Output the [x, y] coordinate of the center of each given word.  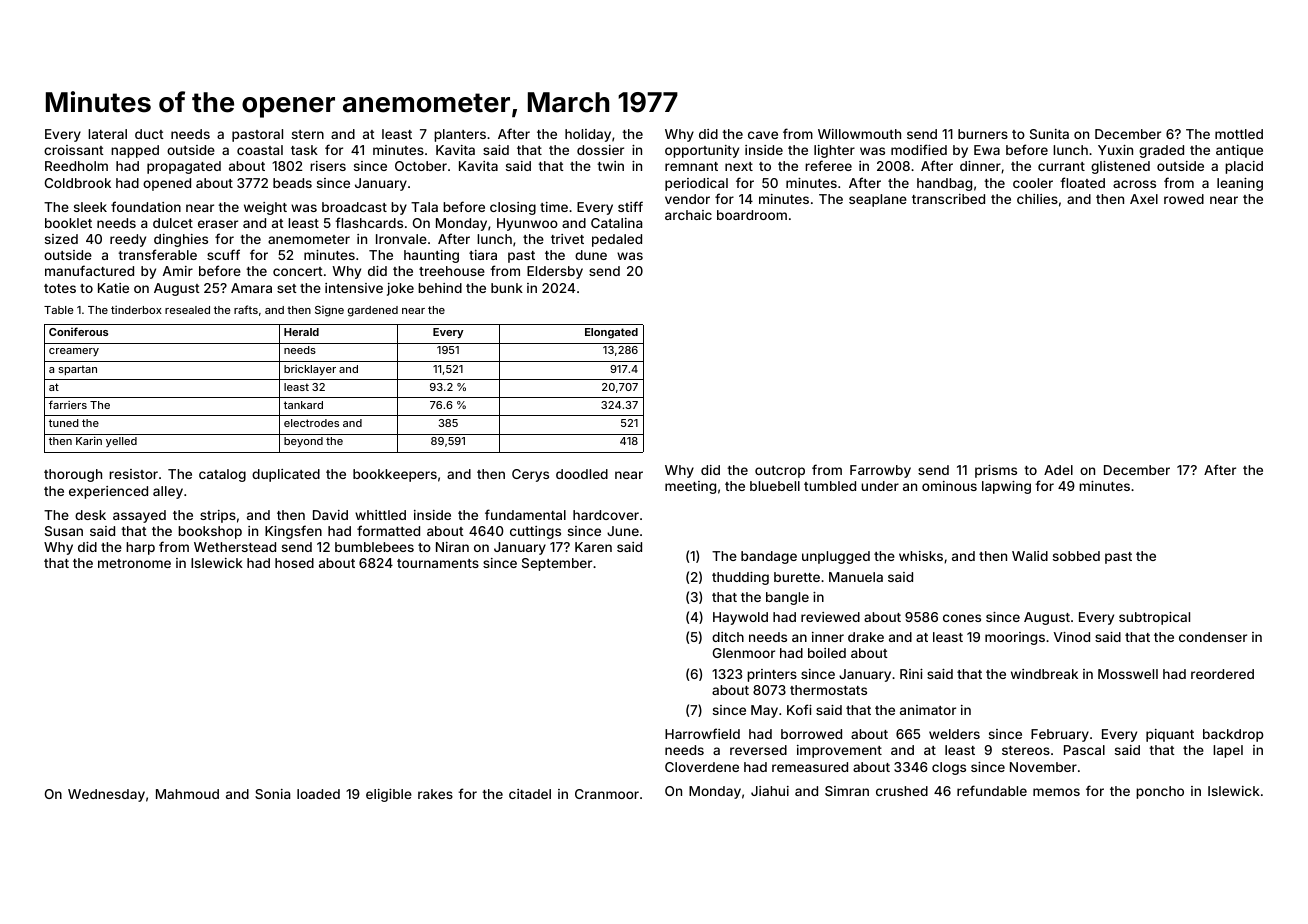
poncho [1160, 792]
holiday [588, 135]
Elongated [611, 333]
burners [983, 134]
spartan [77, 370]
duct [149, 134]
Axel [1144, 199]
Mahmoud [187, 794]
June [623, 531]
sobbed [1076, 556]
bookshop [210, 532]
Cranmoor [607, 794]
